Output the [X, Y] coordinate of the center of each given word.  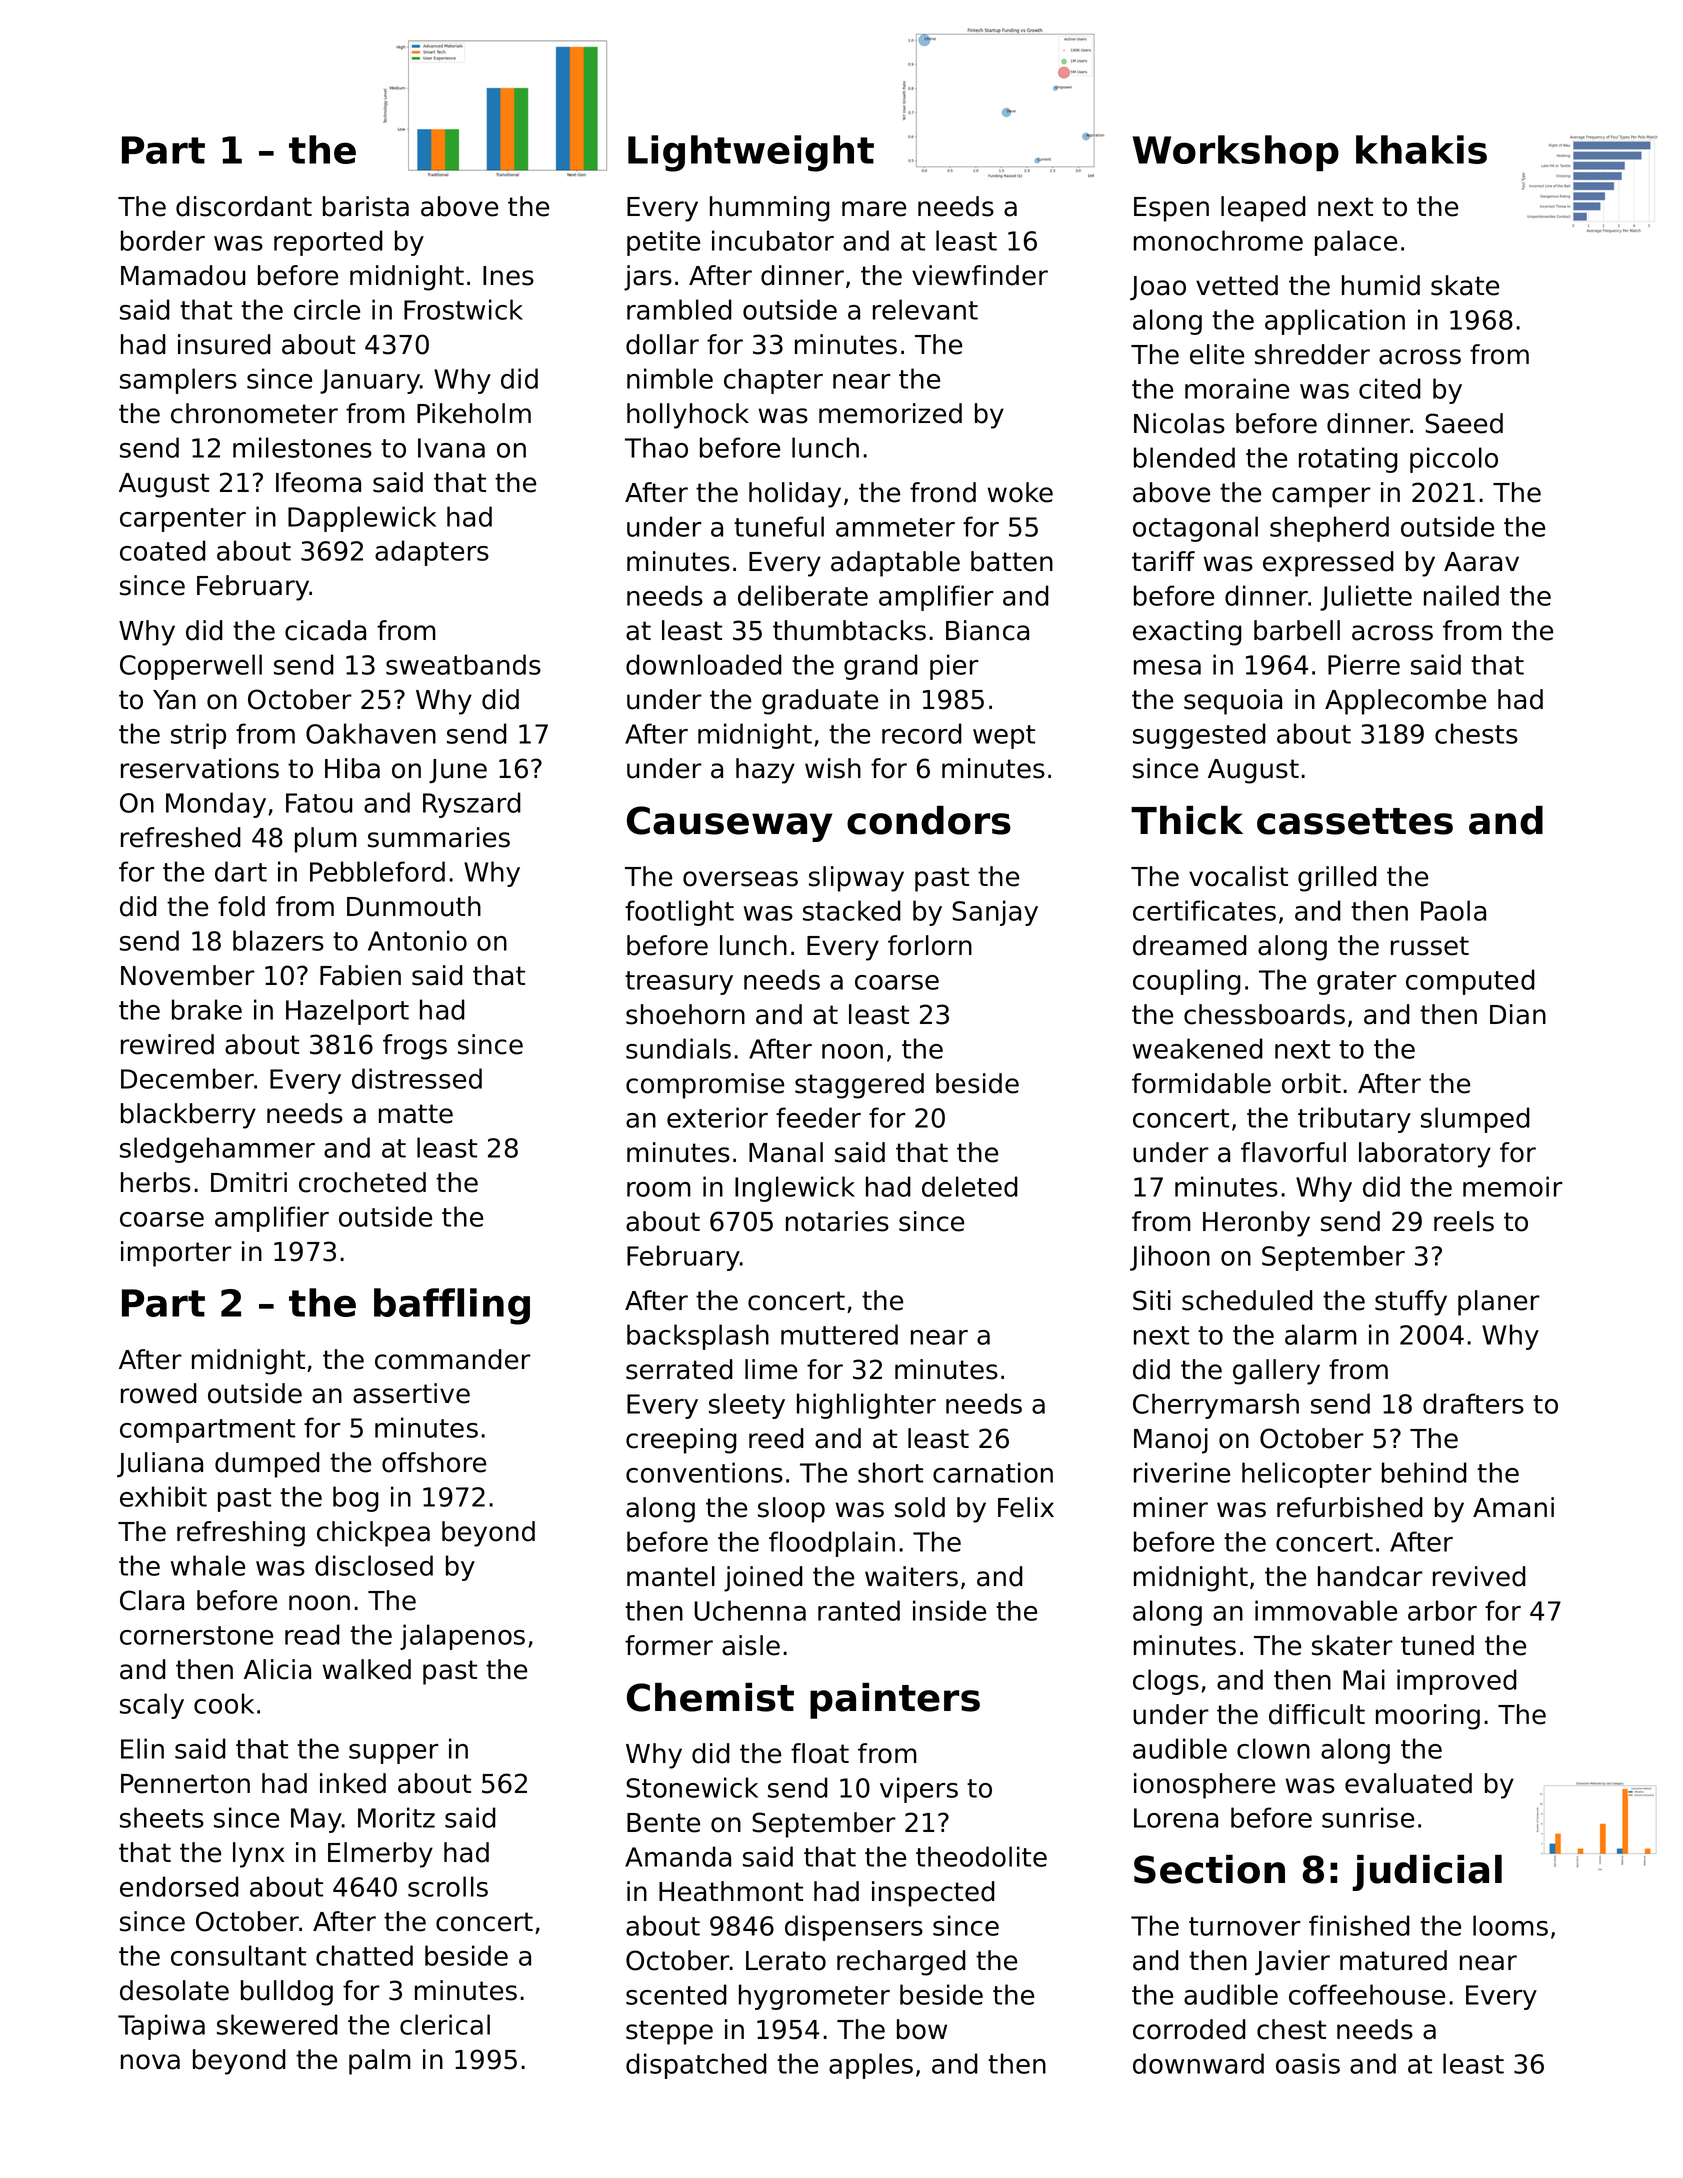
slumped [1475, 1120]
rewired [167, 1044]
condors [929, 820]
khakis [1421, 149]
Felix [1026, 1507]
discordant [244, 206]
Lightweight [751, 153]
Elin [142, 1748]
